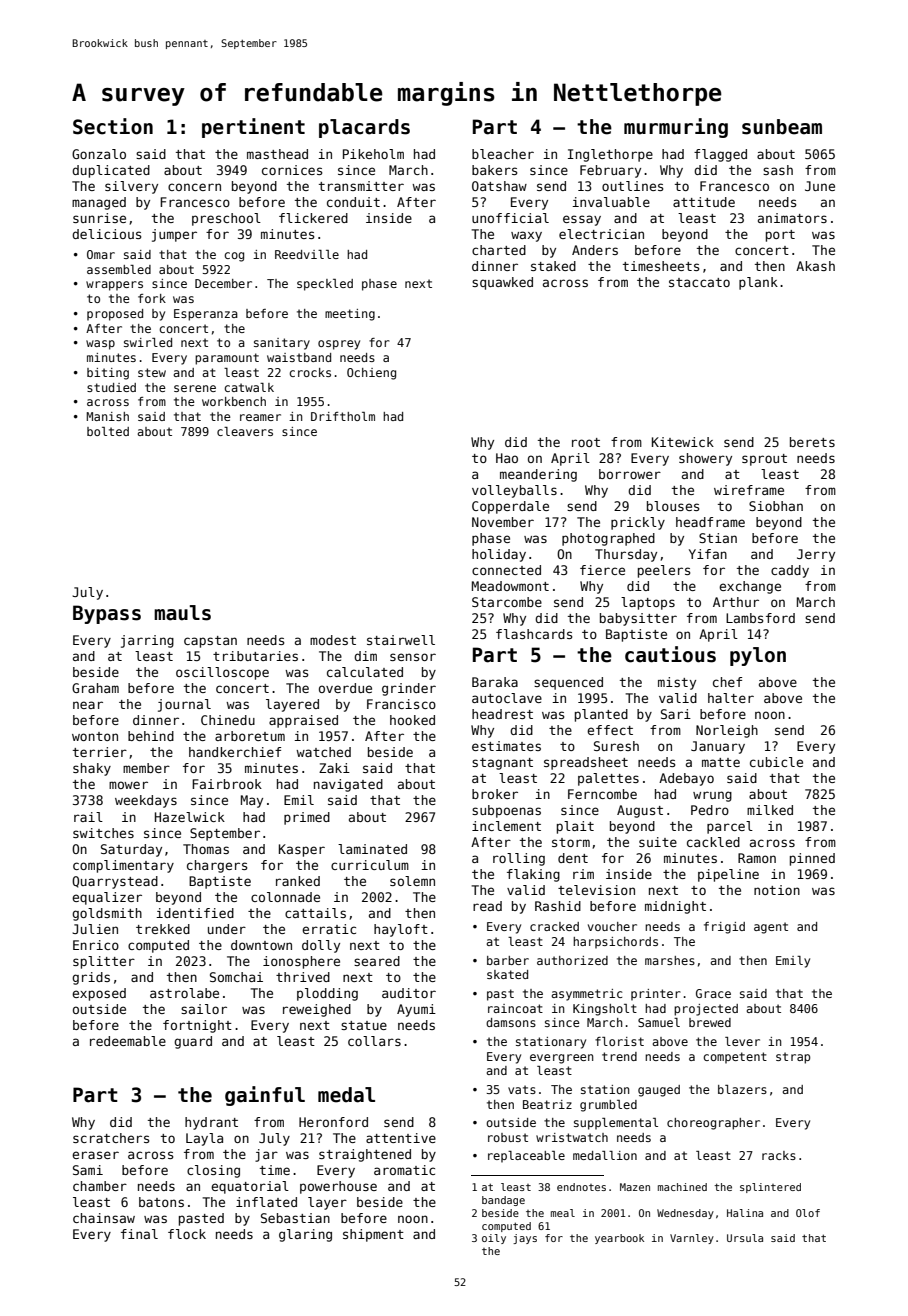  Describe the element at coordinates (115, 882) in the screenshot. I see `Quarrystead` at that location.
